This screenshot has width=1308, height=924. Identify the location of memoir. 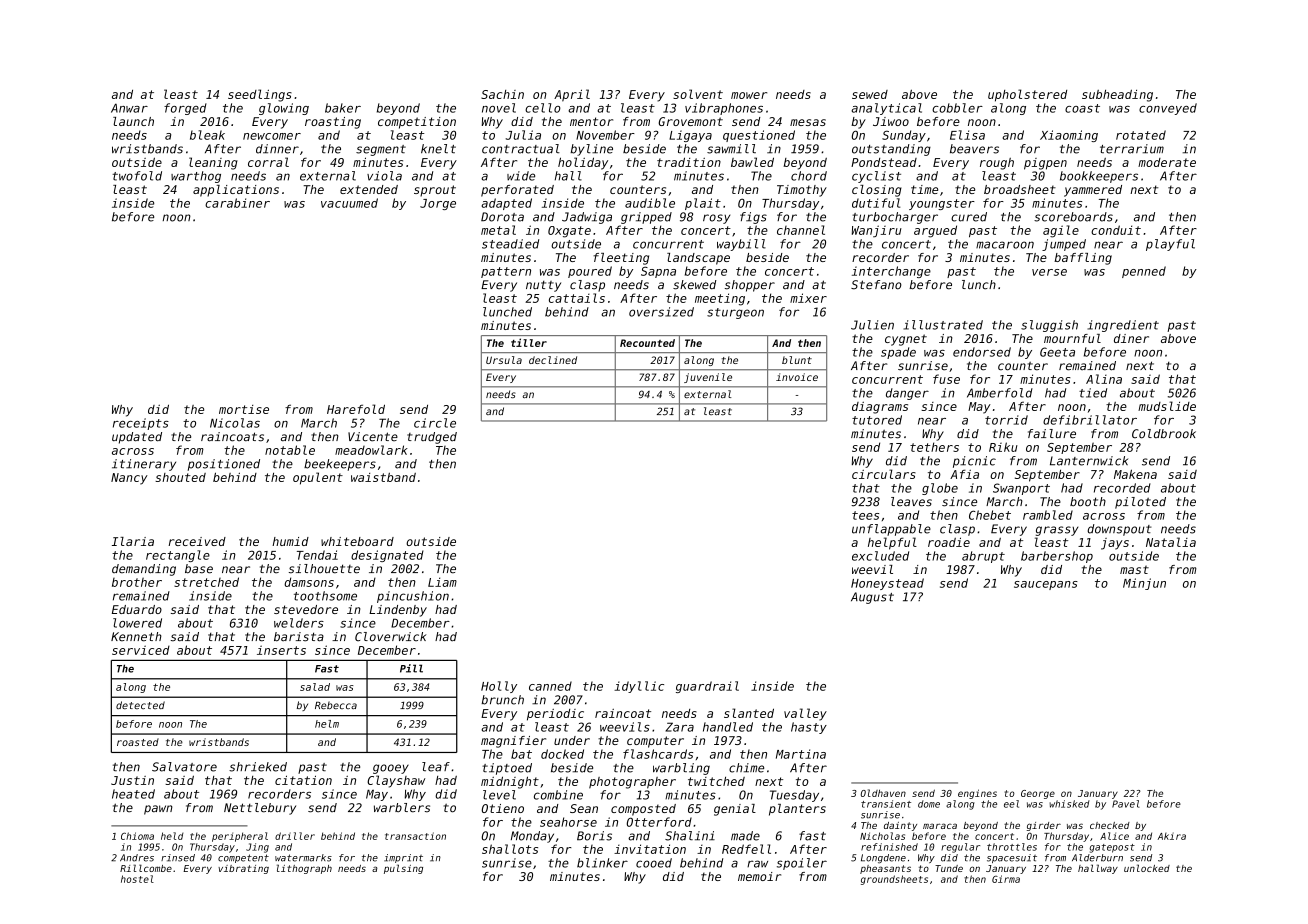
(759, 876).
